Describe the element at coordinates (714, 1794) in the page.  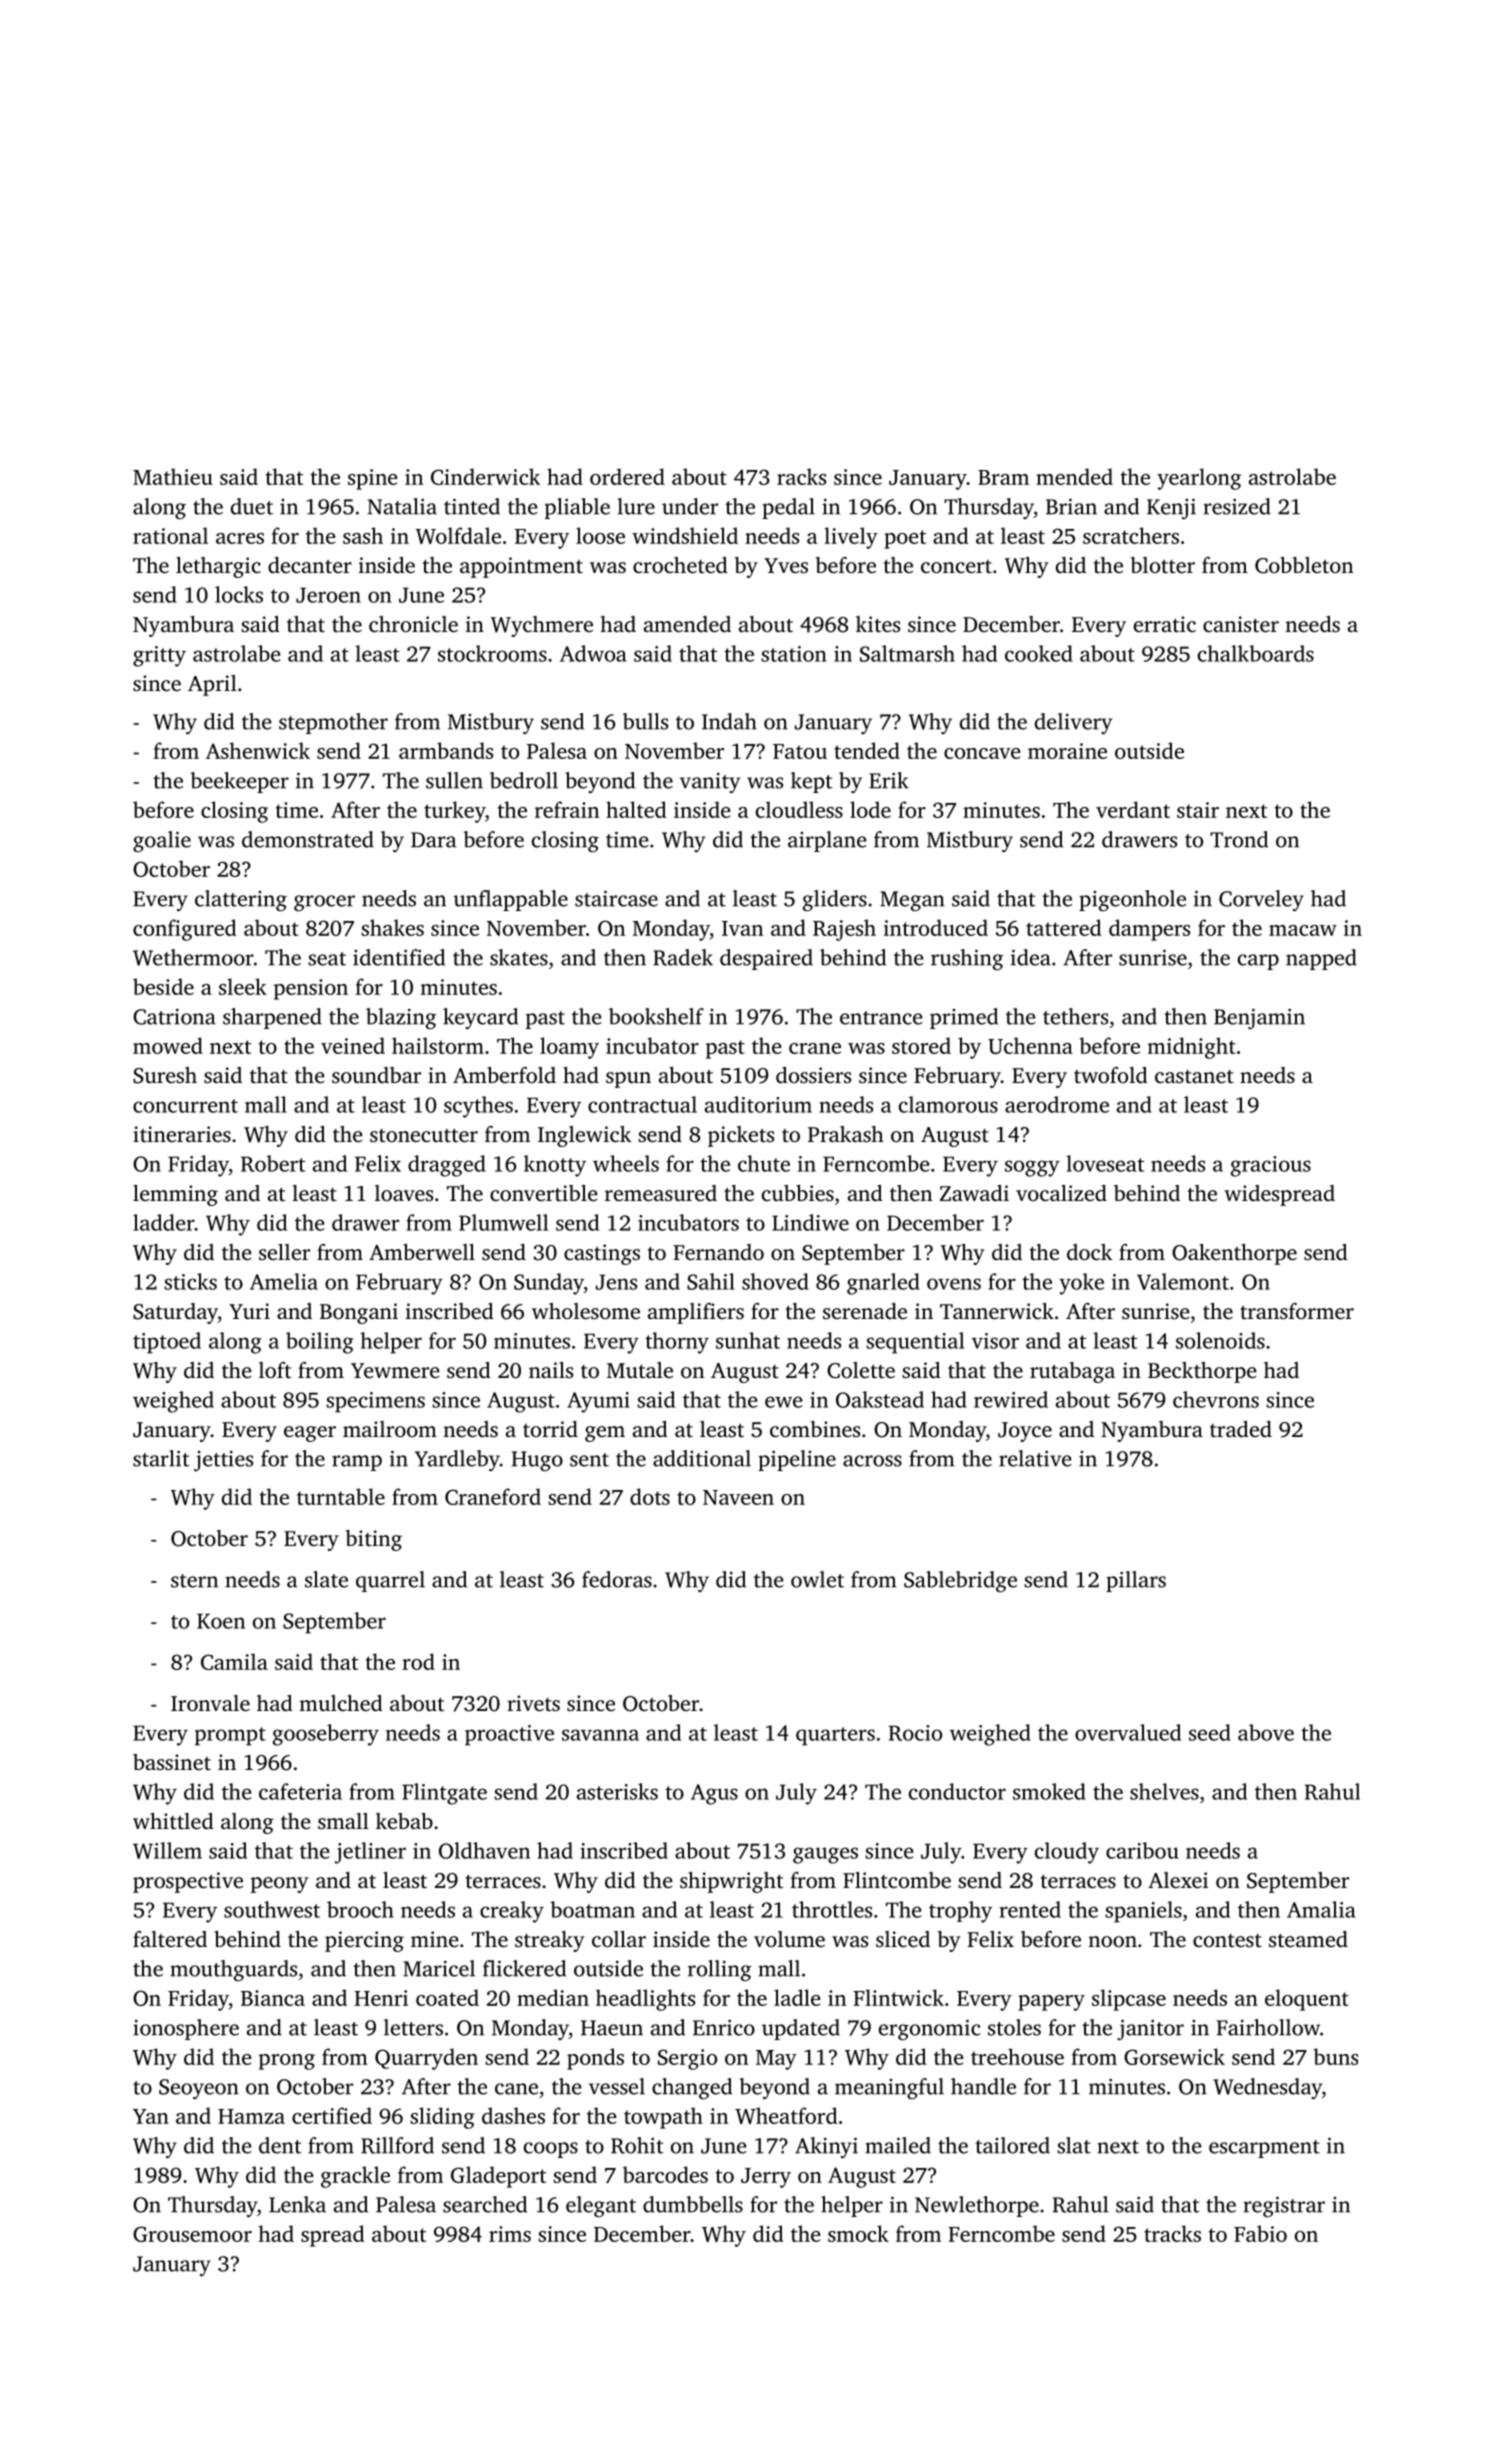
I see `Agus` at that location.
